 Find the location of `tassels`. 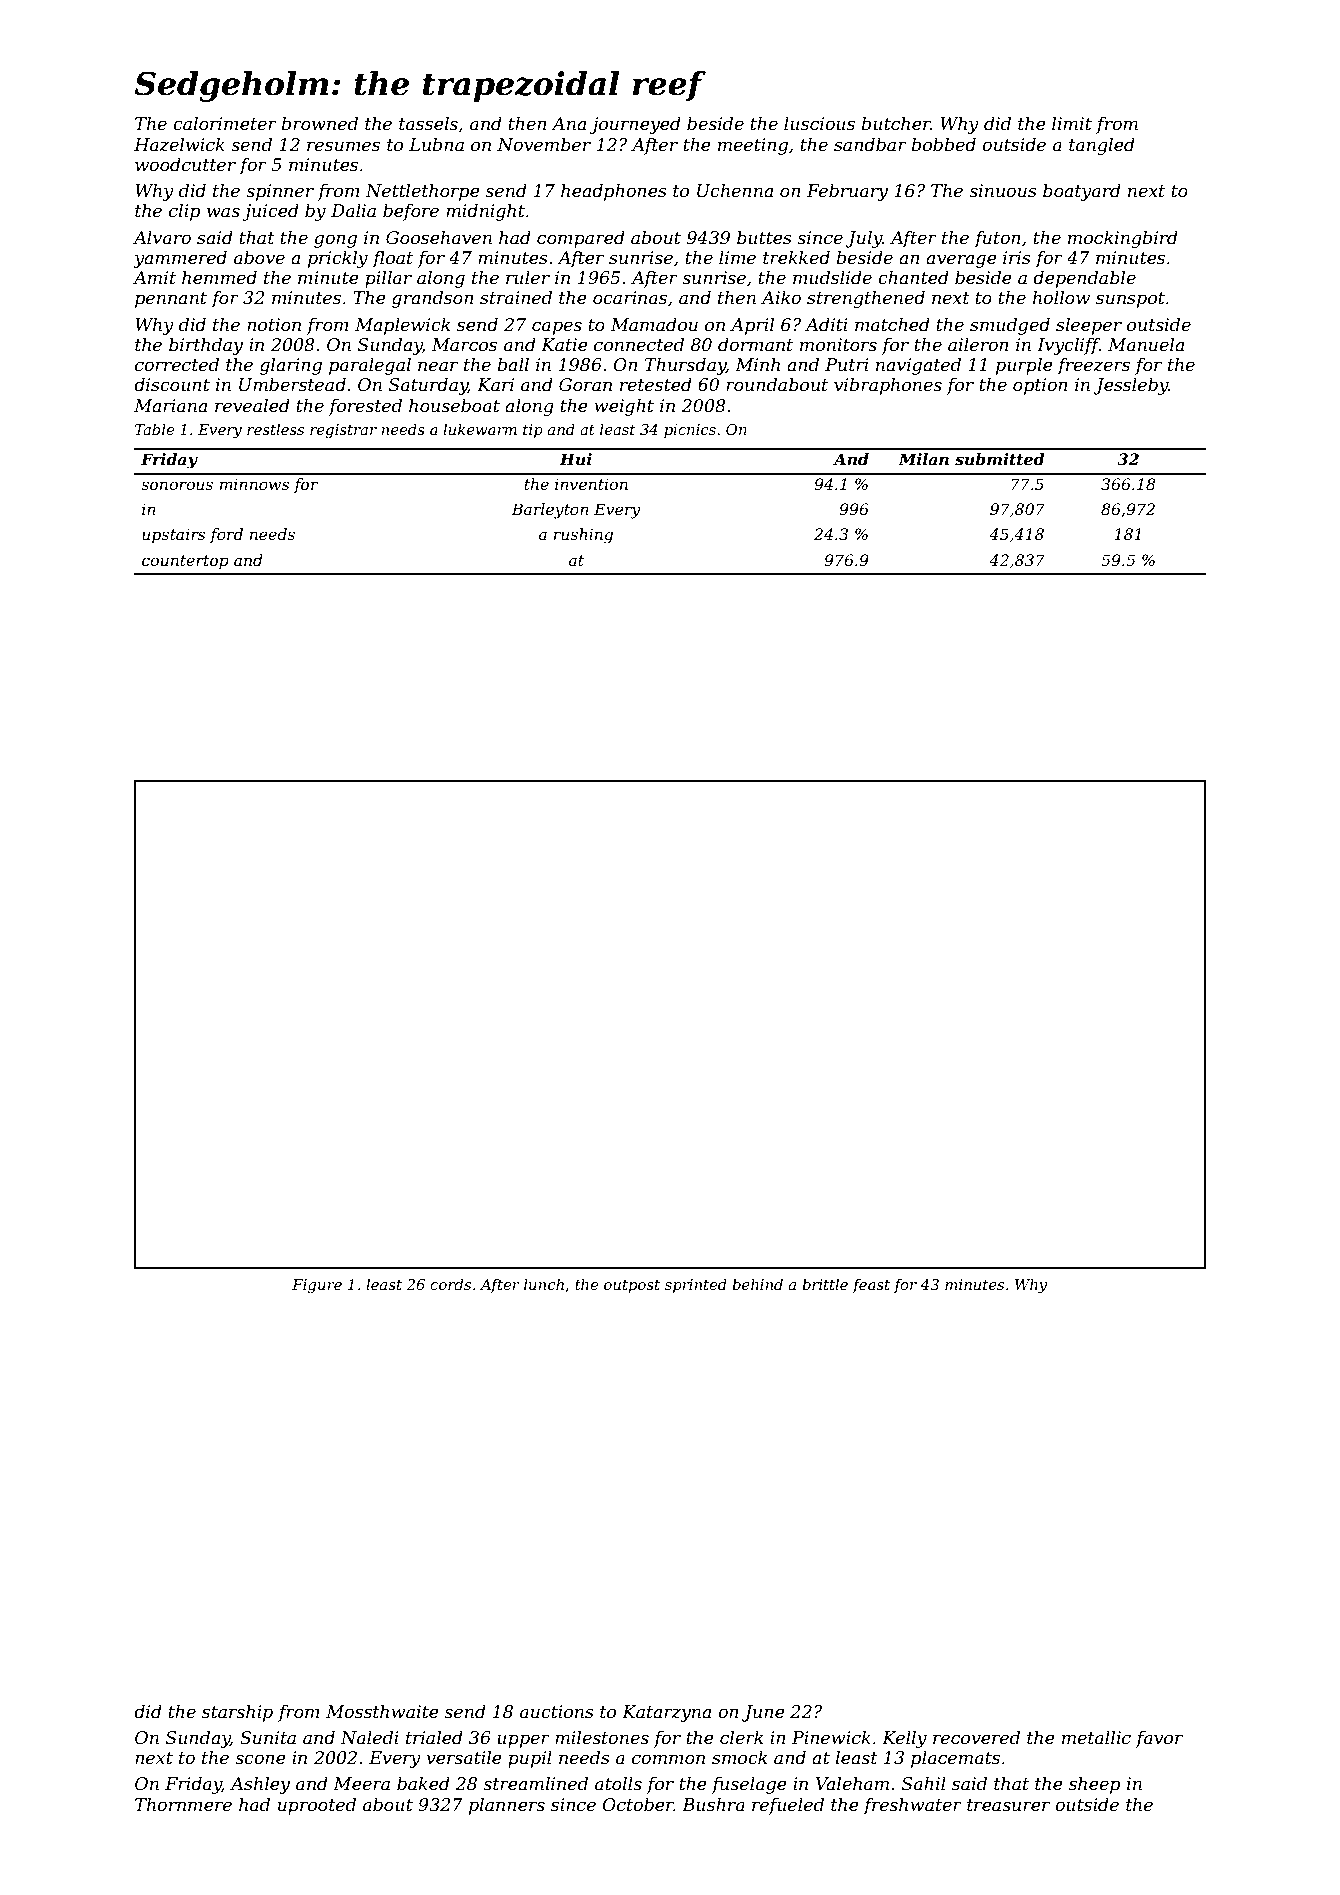

tassels is located at coordinates (428, 123).
